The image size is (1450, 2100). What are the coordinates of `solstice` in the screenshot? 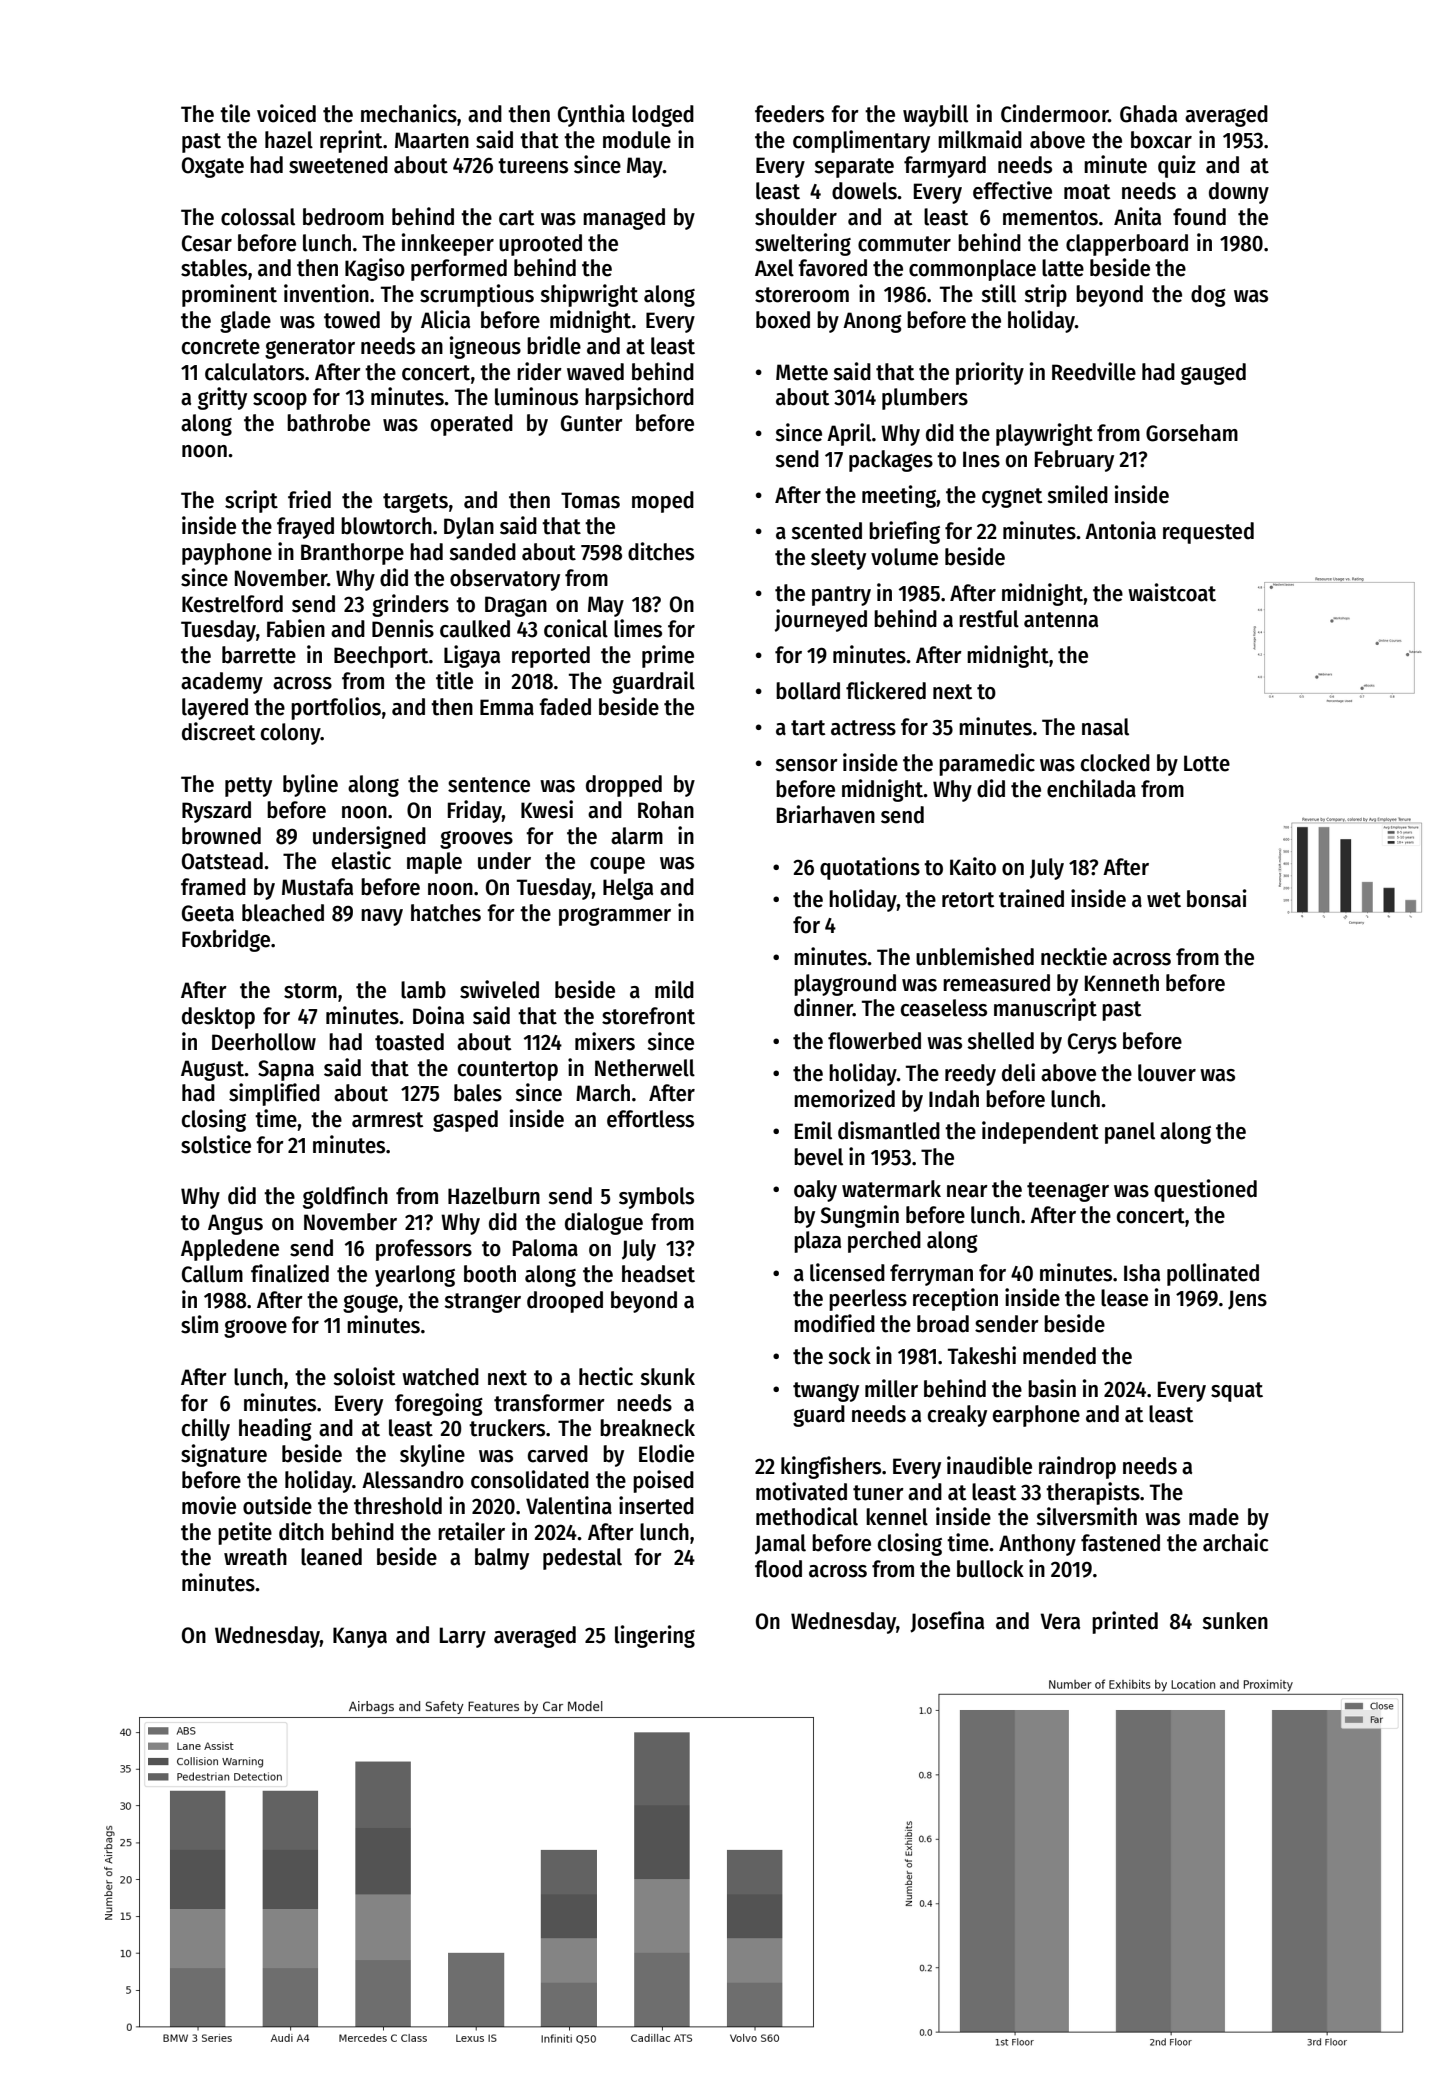 It's located at (216, 1144).
